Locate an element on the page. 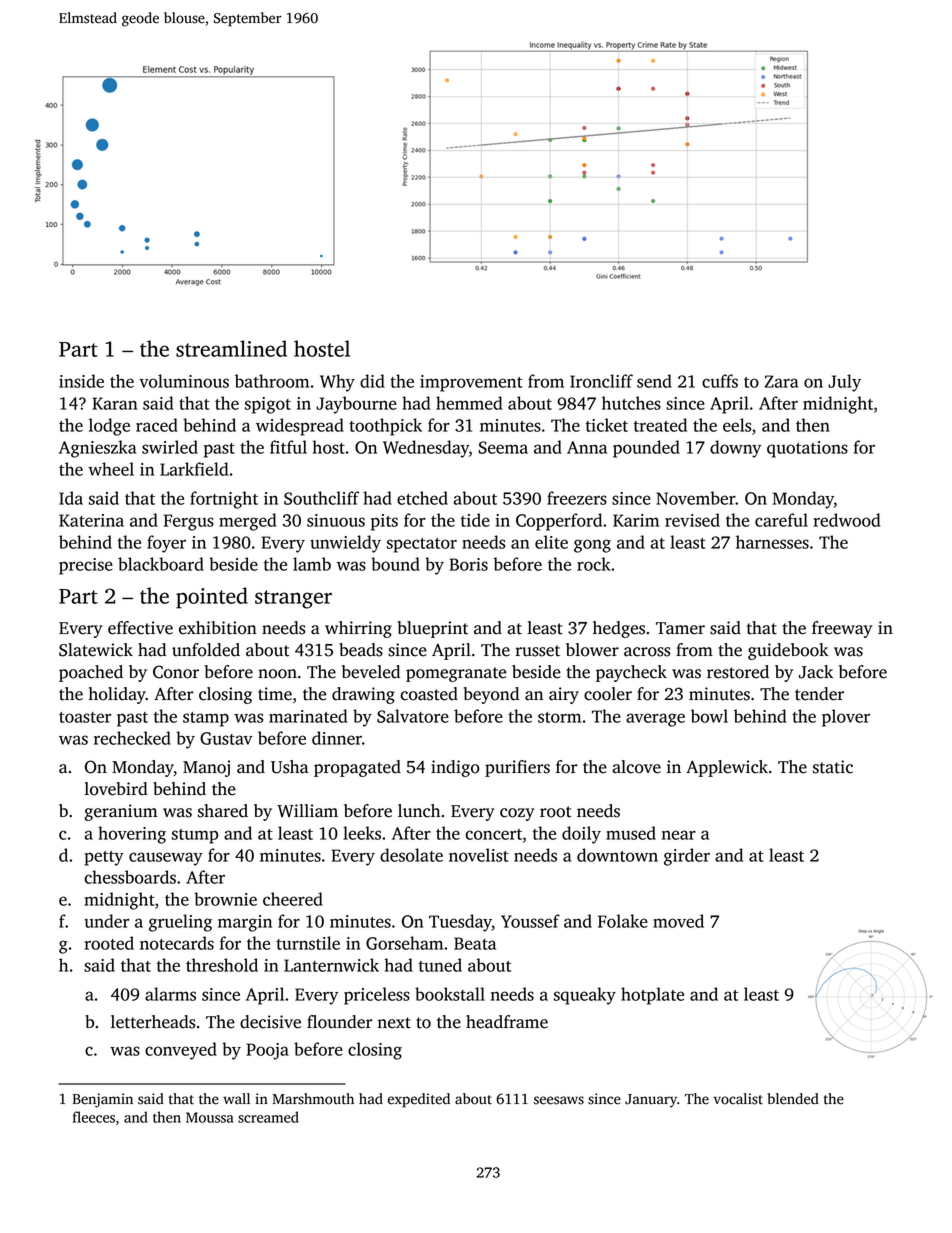 The width and height of the document is (952, 1233). Tamer is located at coordinates (680, 628).
